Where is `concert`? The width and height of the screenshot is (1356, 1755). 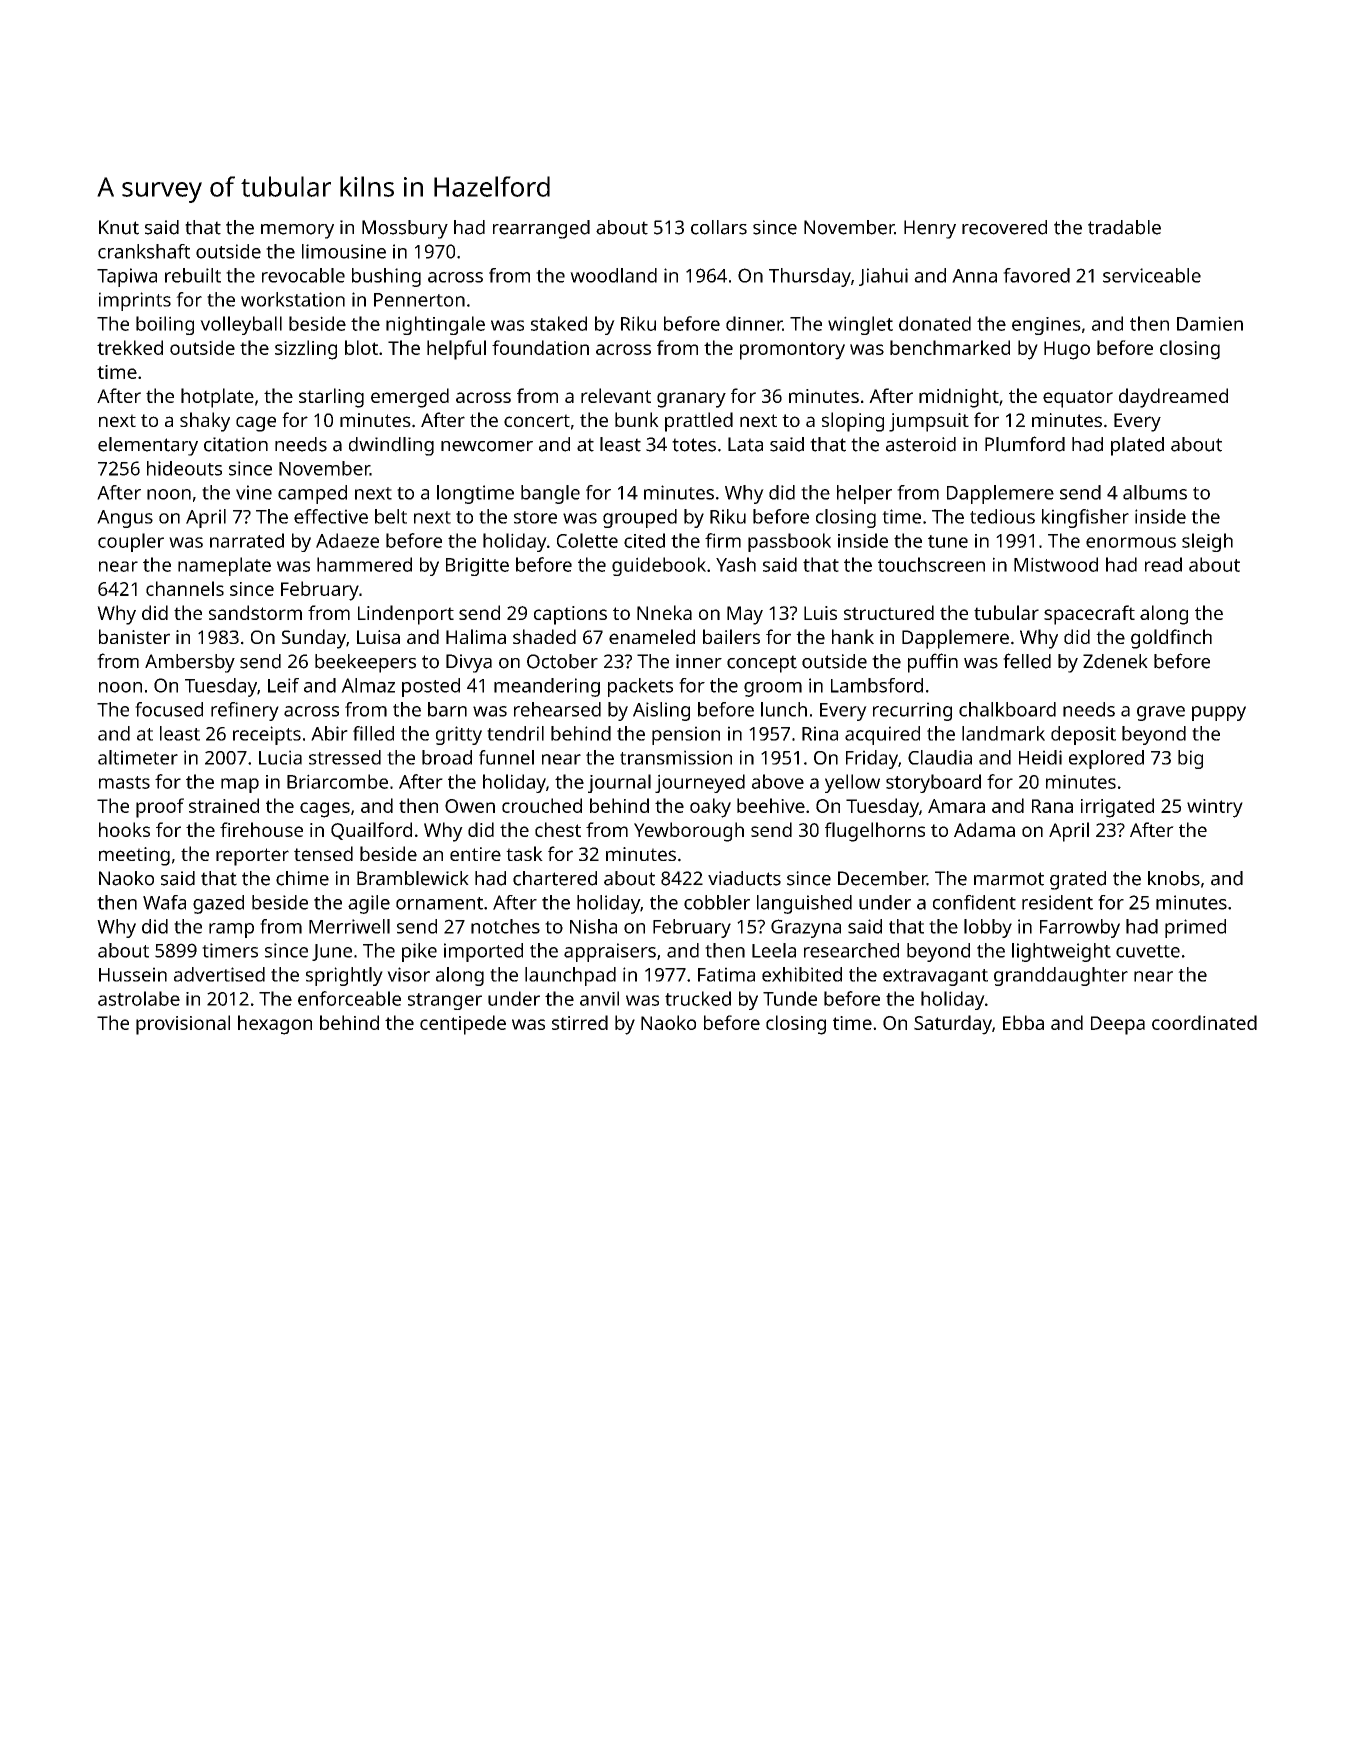 concert is located at coordinates (537, 420).
